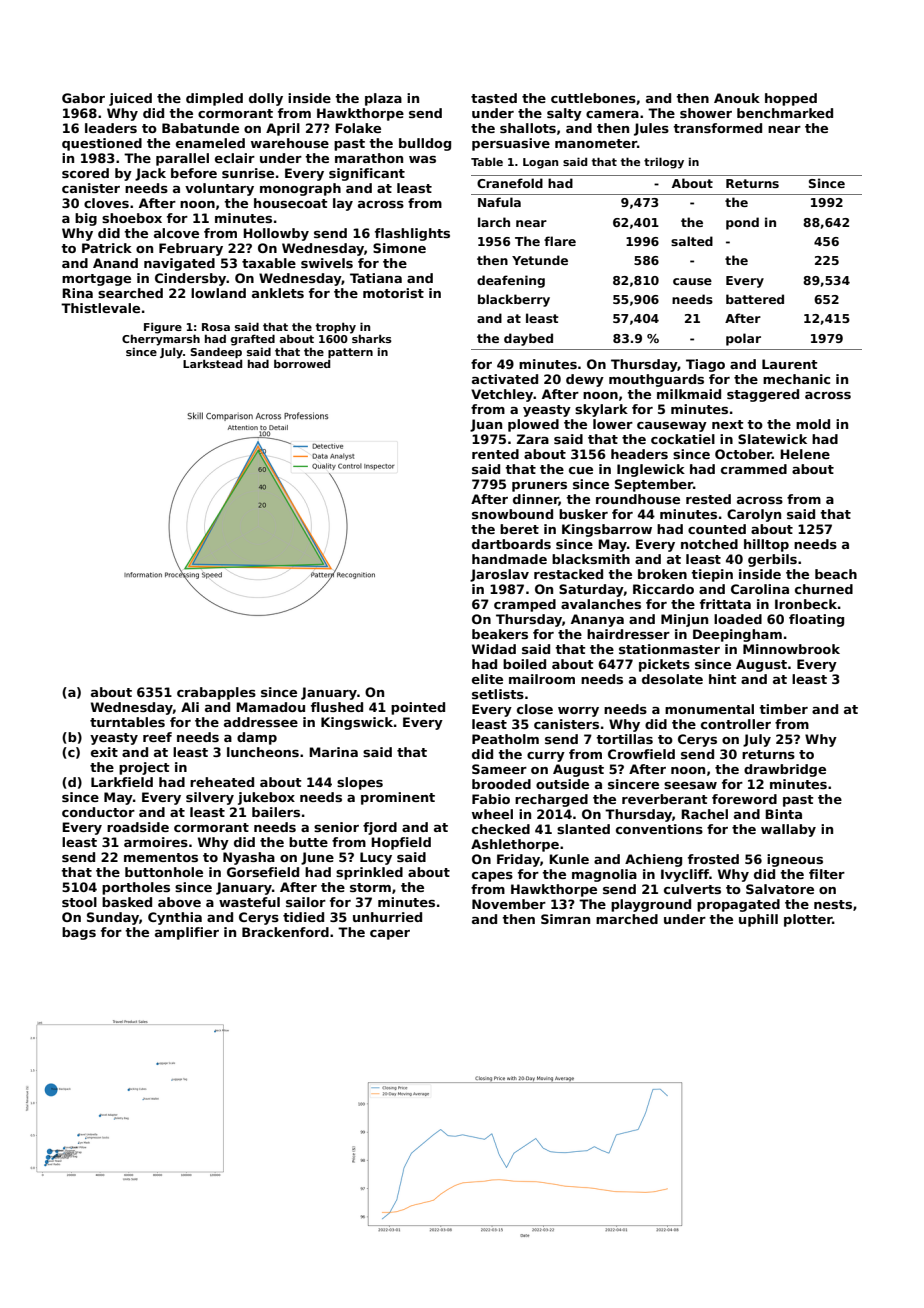 The width and height of the image is (924, 1308). What do you see at coordinates (737, 98) in the image?
I see `Anouk` at bounding box center [737, 98].
